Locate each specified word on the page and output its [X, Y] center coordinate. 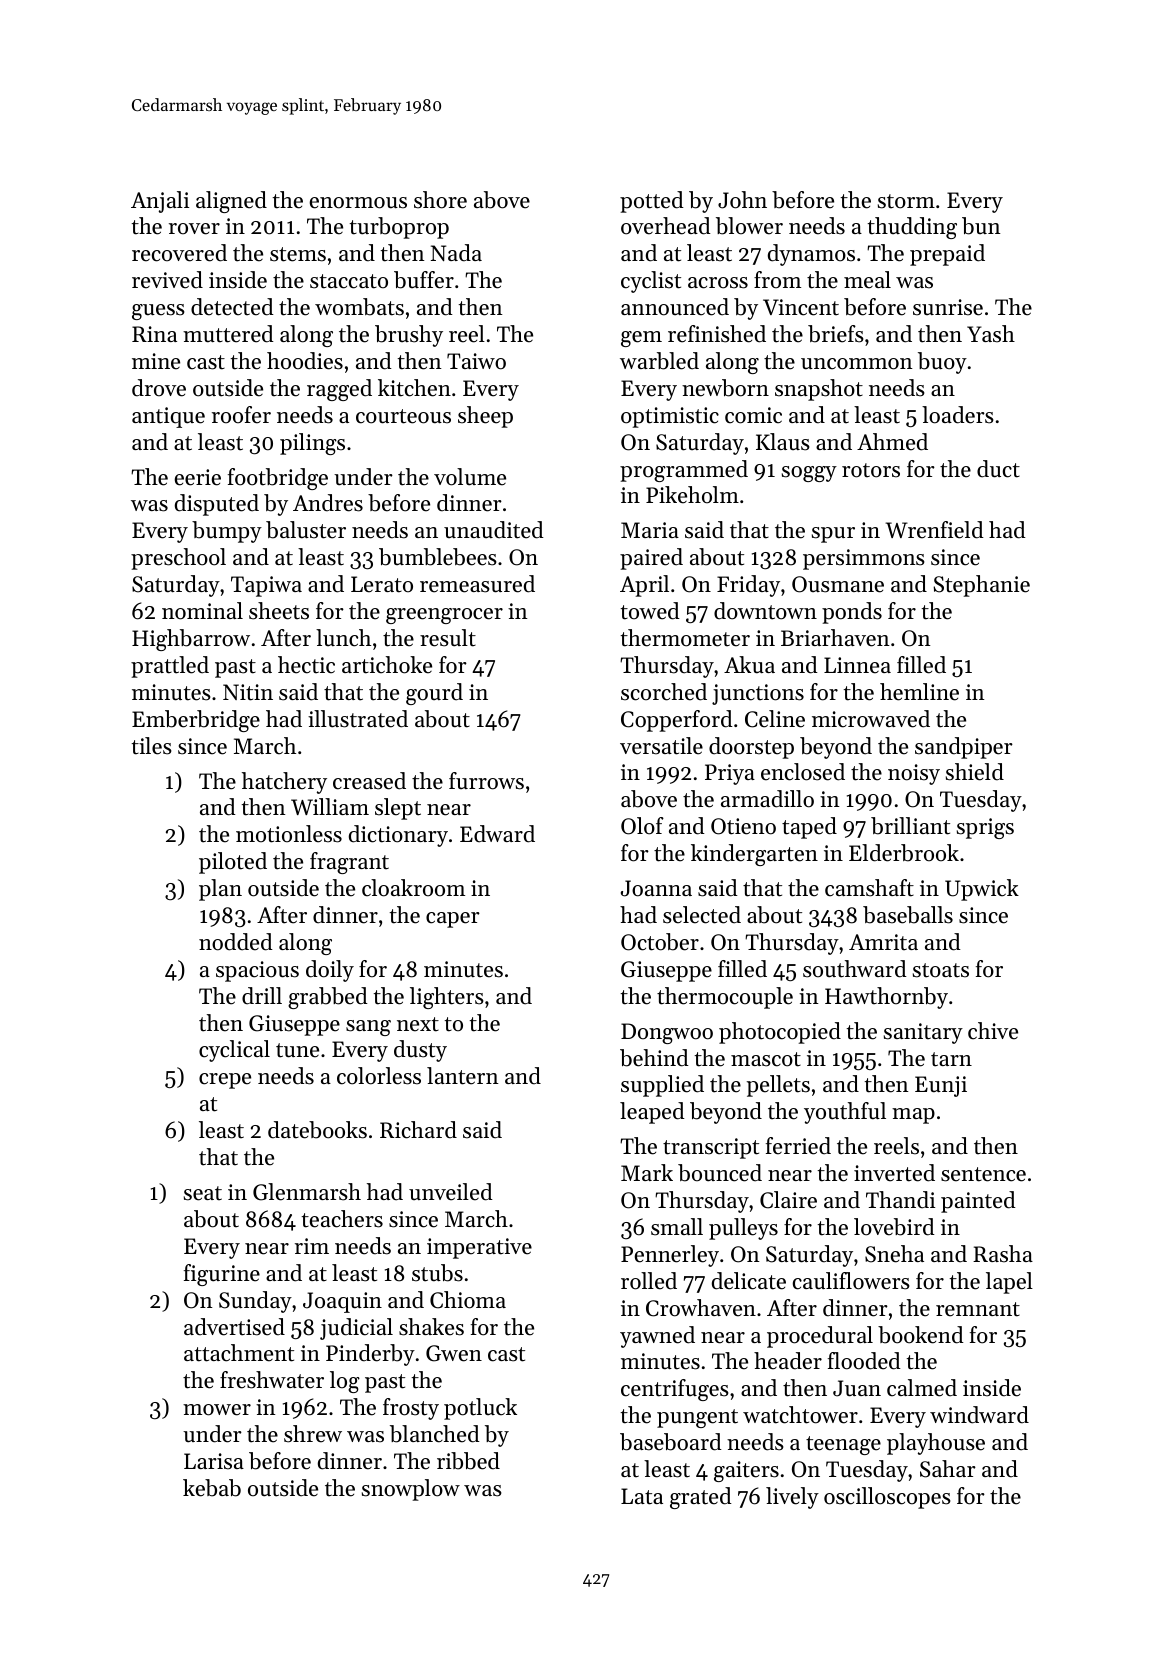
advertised [234, 1327]
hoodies [305, 361]
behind [654, 1058]
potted [652, 202]
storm [906, 201]
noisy [914, 774]
